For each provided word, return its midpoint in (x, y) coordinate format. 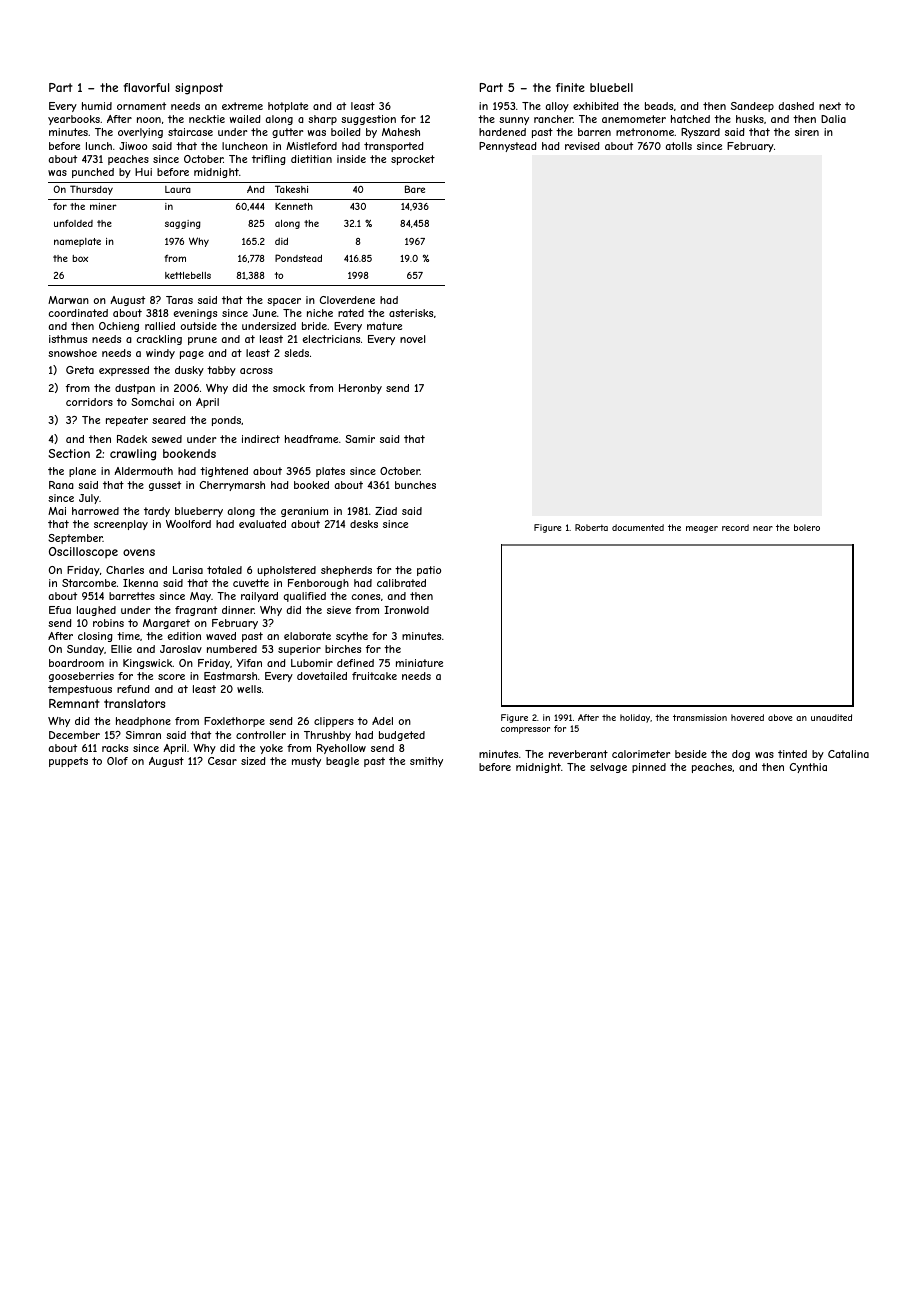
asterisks (411, 313)
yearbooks (74, 120)
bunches (415, 485)
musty (306, 762)
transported (394, 147)
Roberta (591, 527)
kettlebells (188, 275)
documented (638, 527)
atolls (678, 146)
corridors (89, 402)
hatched (690, 119)
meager (702, 529)
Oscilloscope (83, 552)
